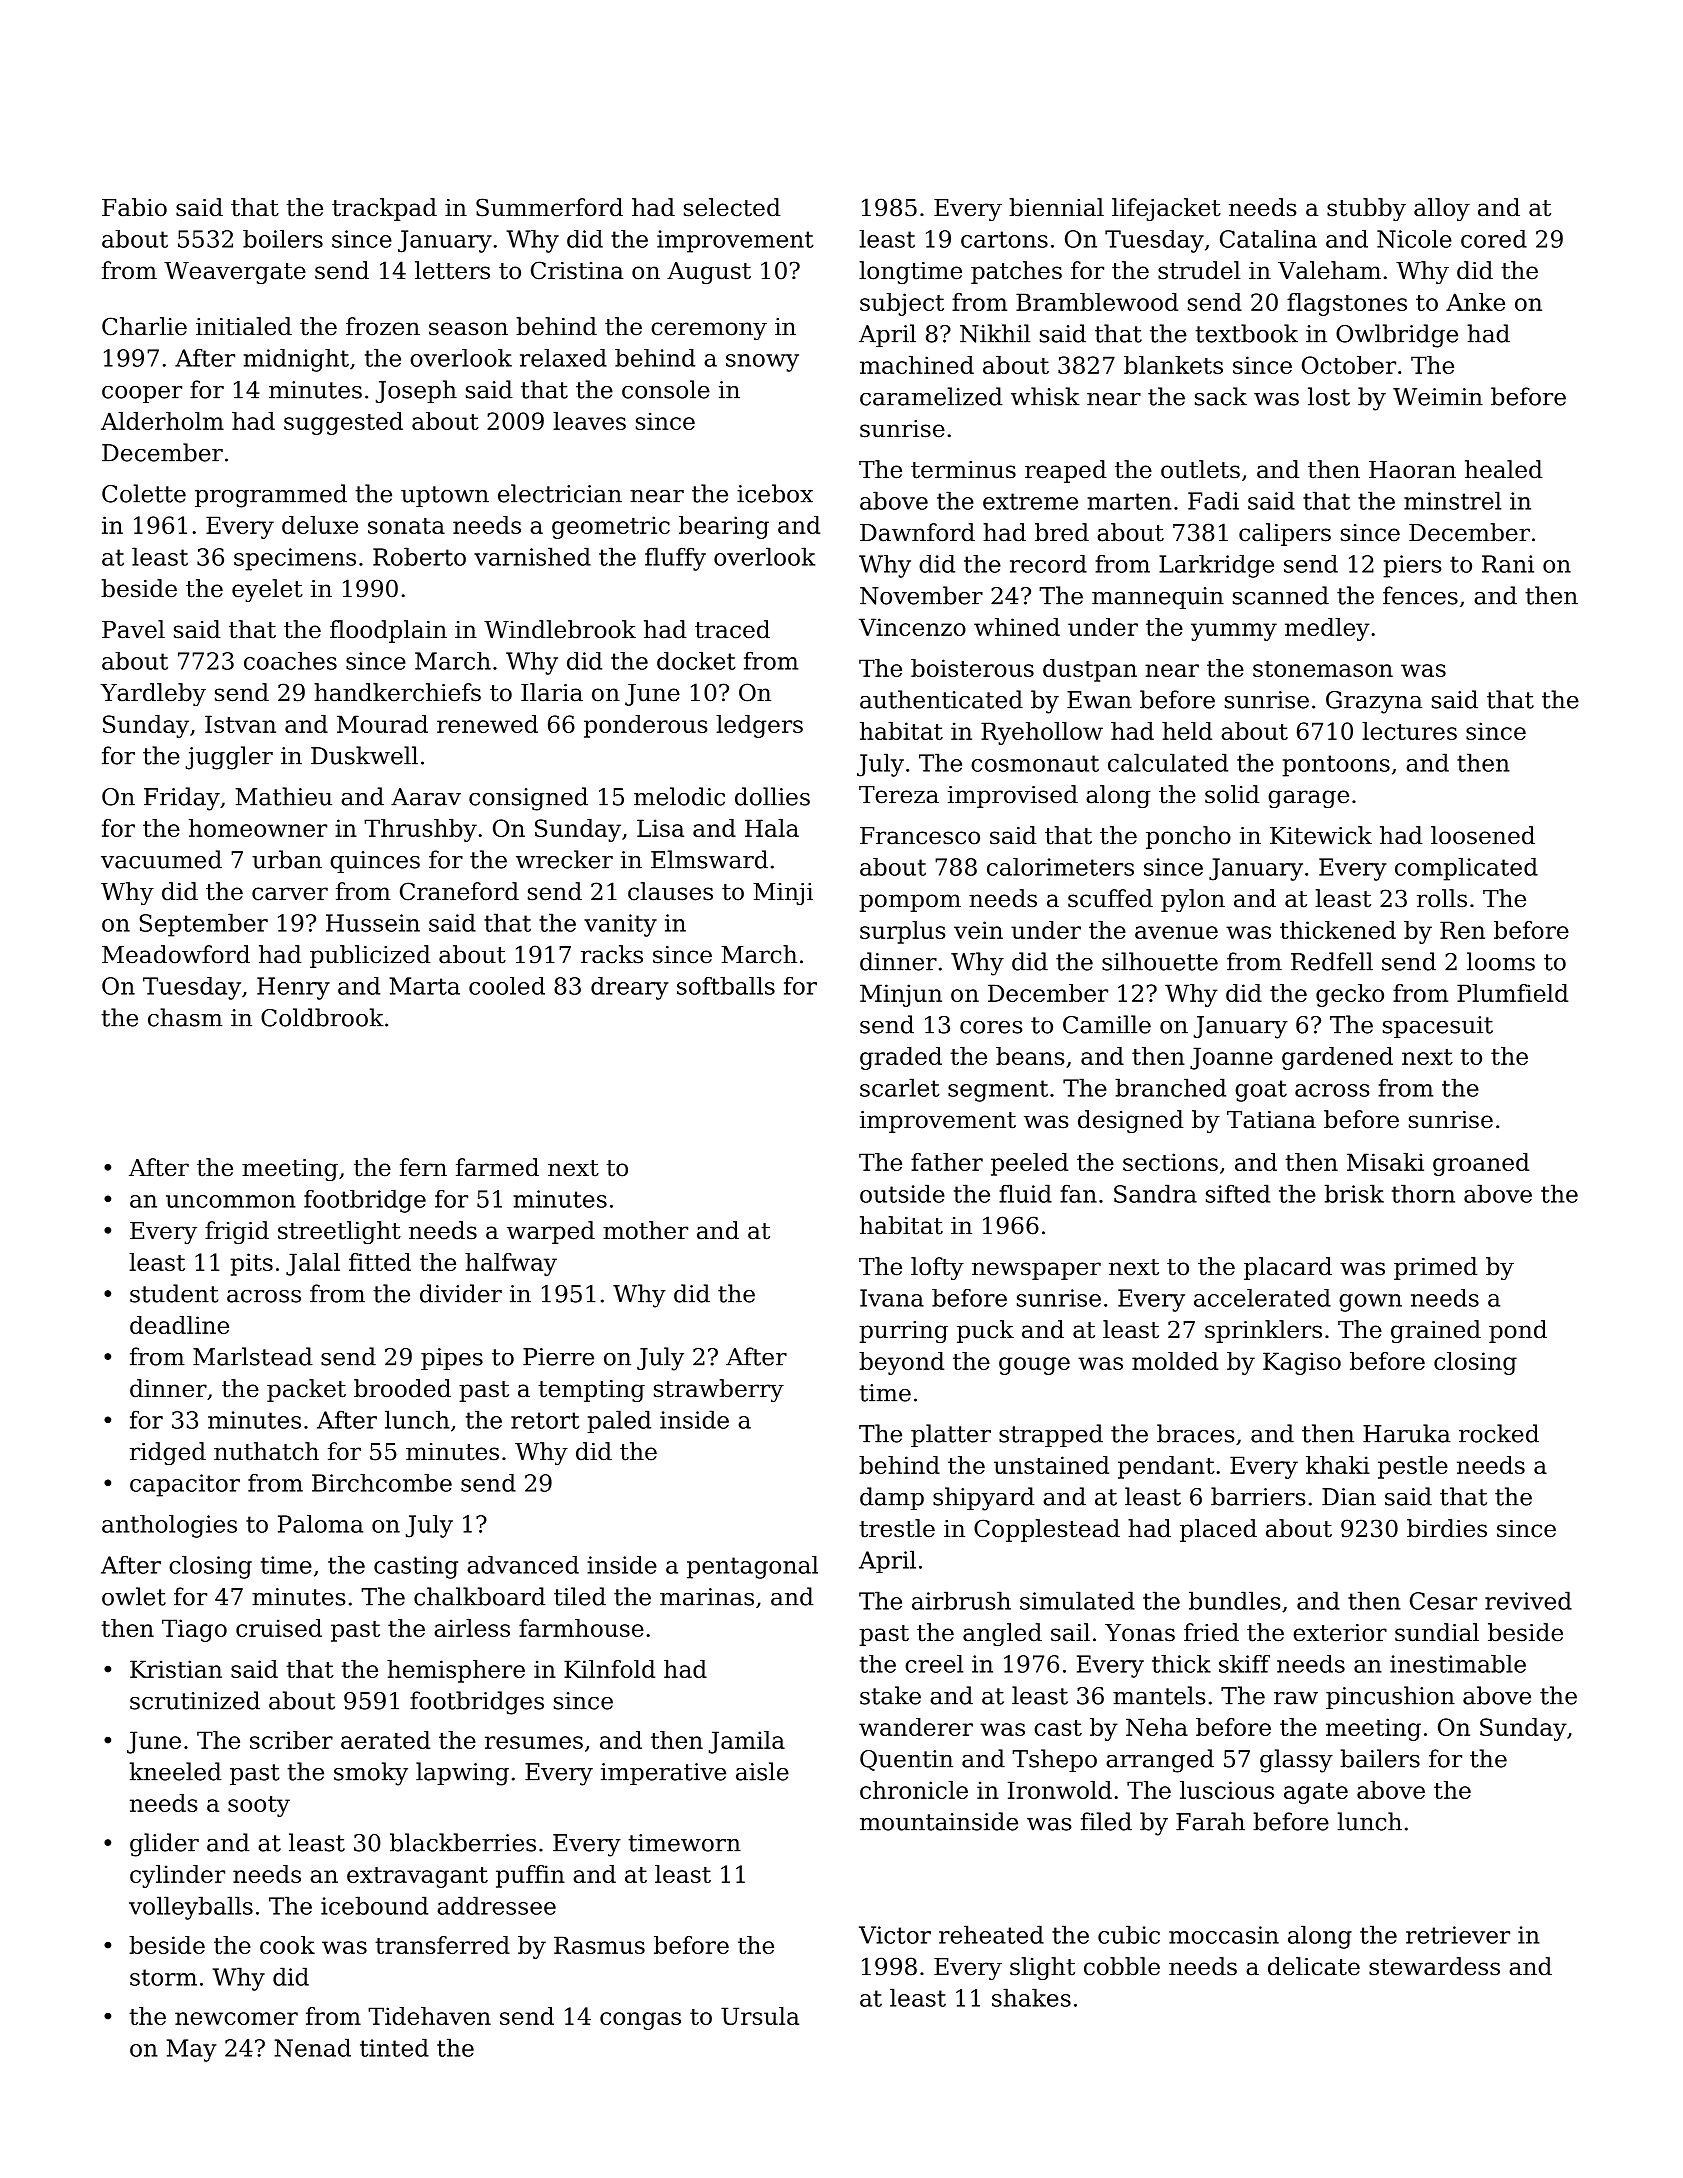  What do you see at coordinates (783, 894) in the screenshot?
I see `Minji` at bounding box center [783, 894].
